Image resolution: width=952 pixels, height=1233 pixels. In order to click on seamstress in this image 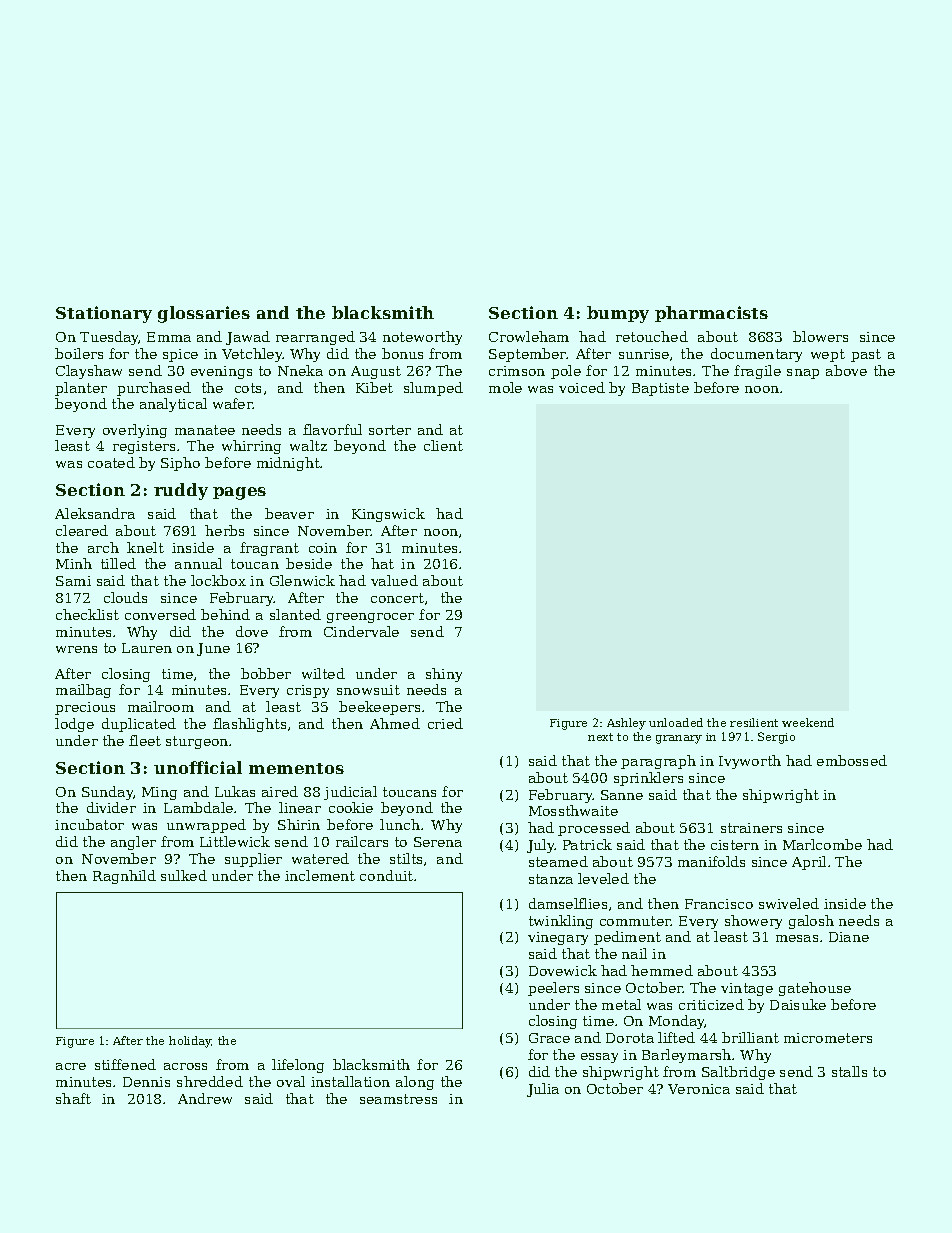, I will do `click(398, 1099)`.
